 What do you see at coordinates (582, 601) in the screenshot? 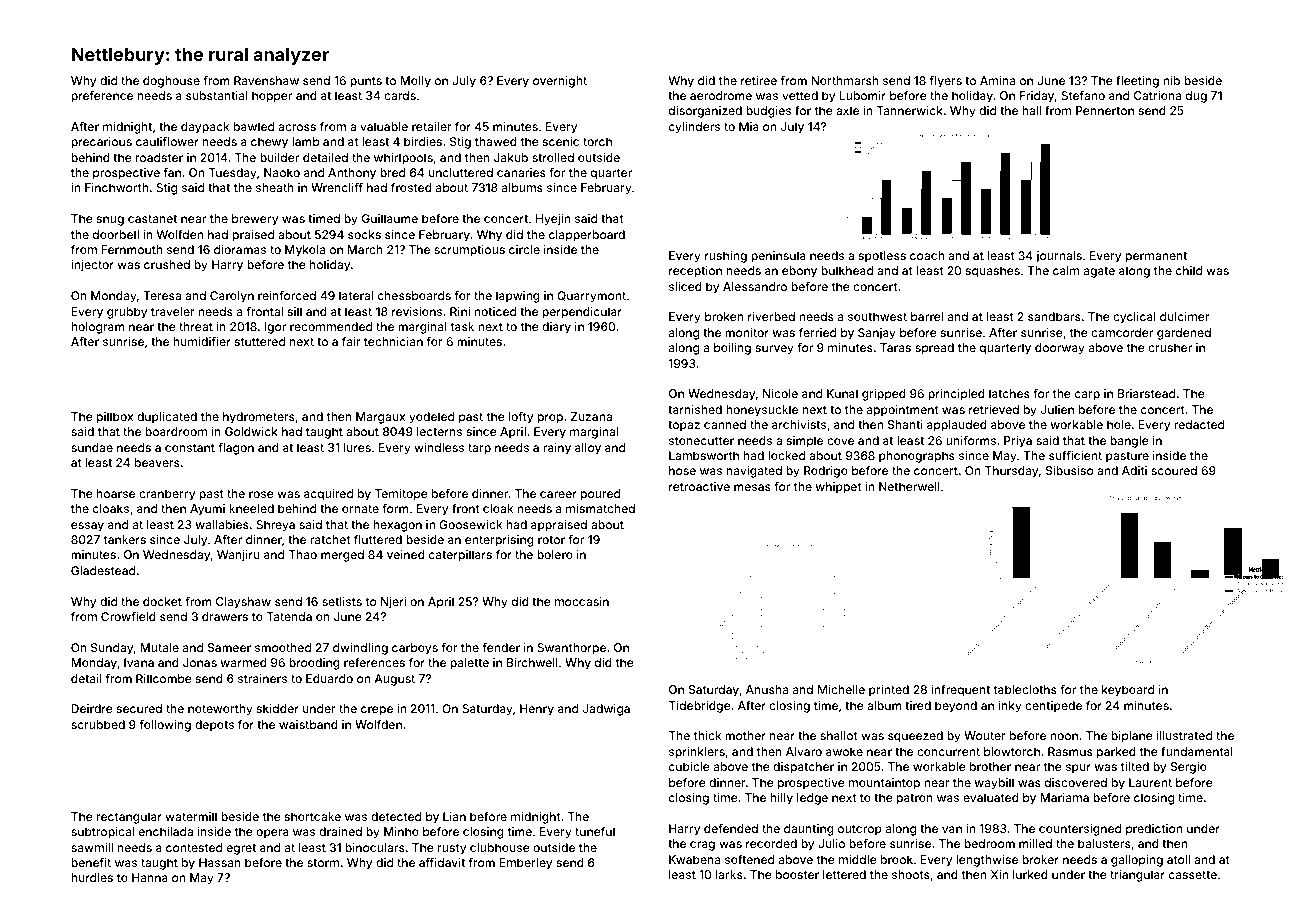
I see `moccasin` at bounding box center [582, 601].
